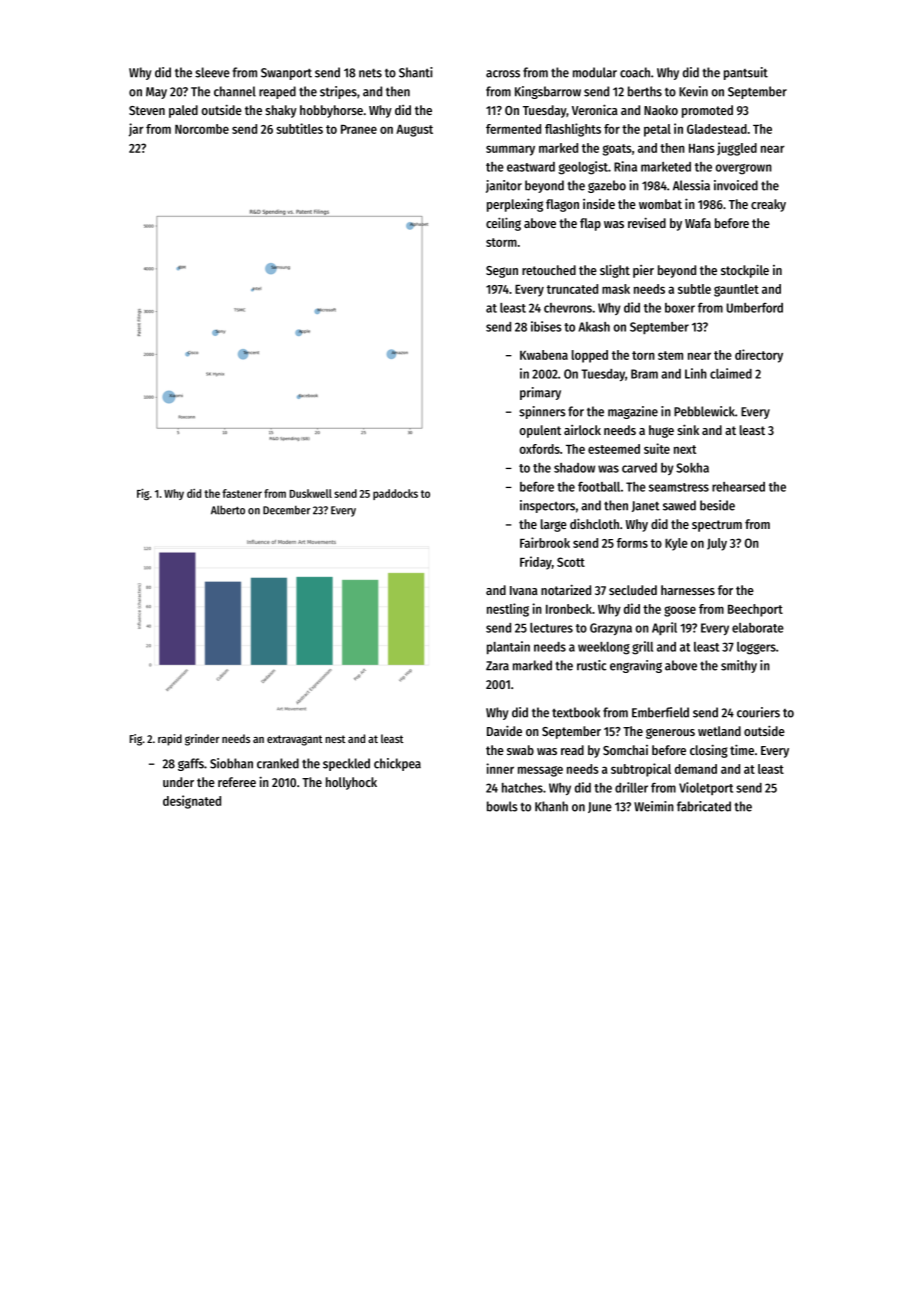  Describe the element at coordinates (370, 73) in the screenshot. I see `nets` at that location.
